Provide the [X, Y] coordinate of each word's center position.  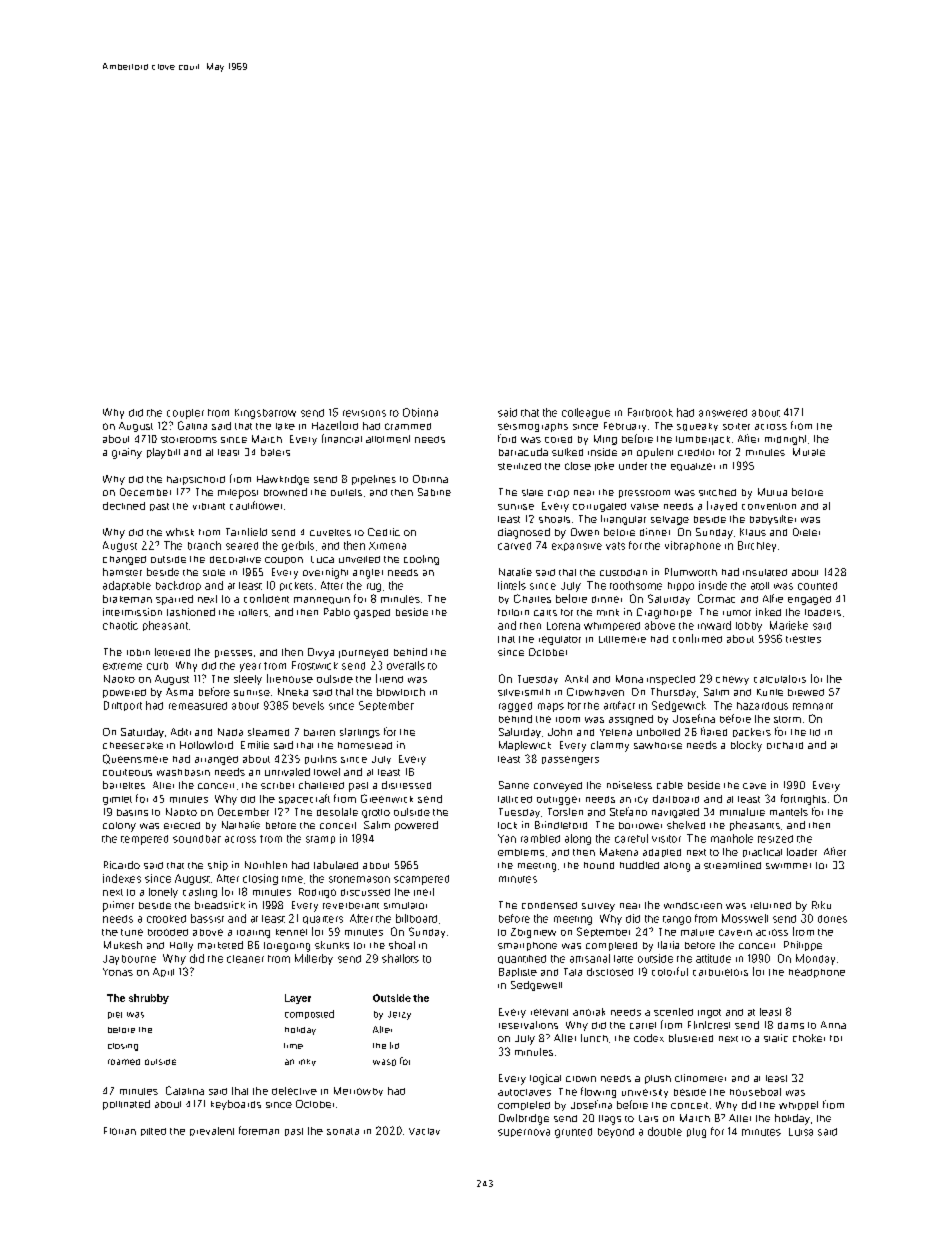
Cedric [384, 532]
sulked [567, 452]
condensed [549, 905]
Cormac [716, 598]
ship [218, 866]
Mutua [772, 492]
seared [242, 546]
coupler [185, 414]
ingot [709, 1013]
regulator [560, 640]
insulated [765, 572]
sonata [343, 1131]
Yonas [118, 972]
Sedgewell [536, 986]
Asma [179, 692]
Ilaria [668, 945]
